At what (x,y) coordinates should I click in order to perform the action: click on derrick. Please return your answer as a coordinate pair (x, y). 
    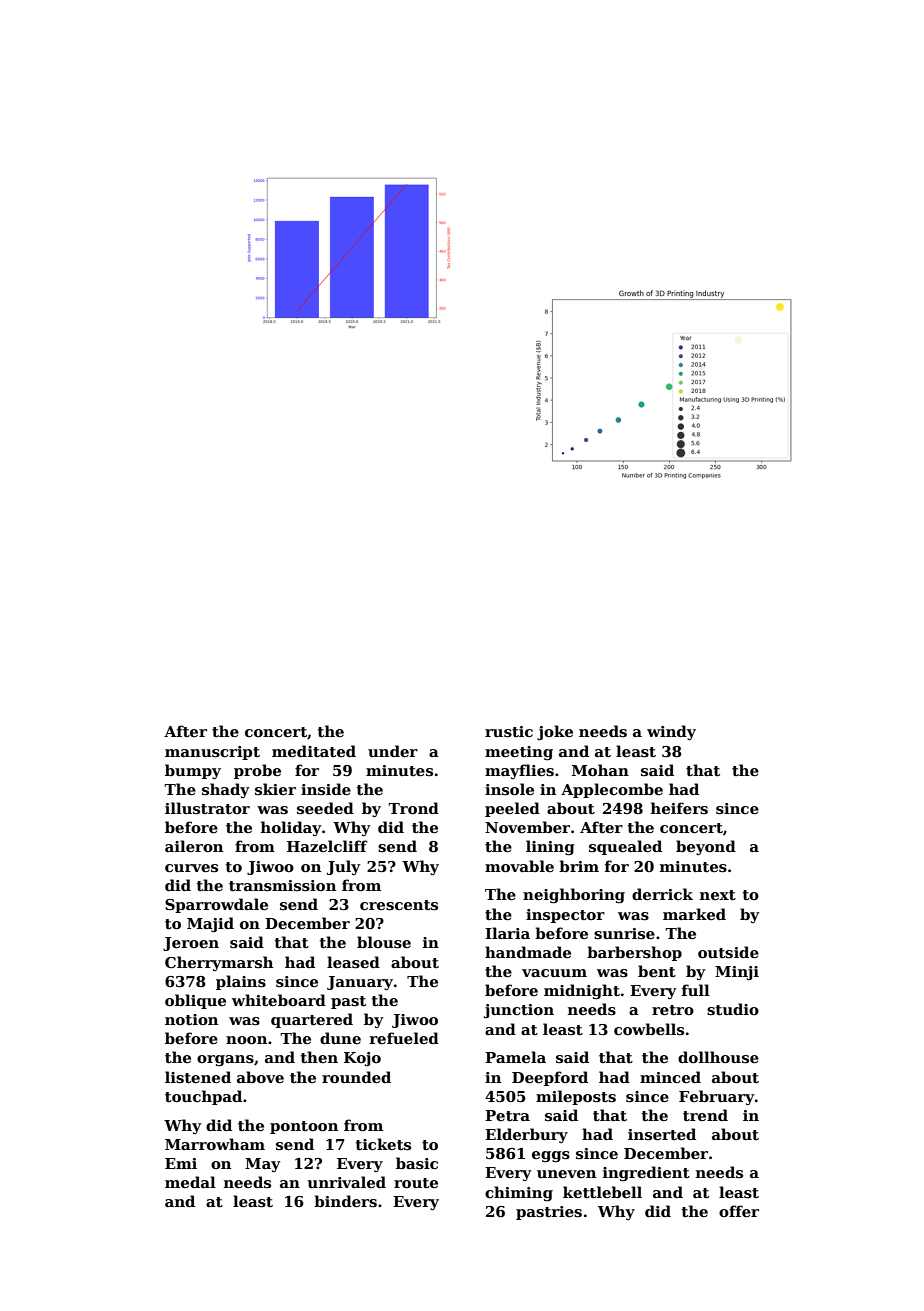
    Looking at the image, I should click on (662, 894).
